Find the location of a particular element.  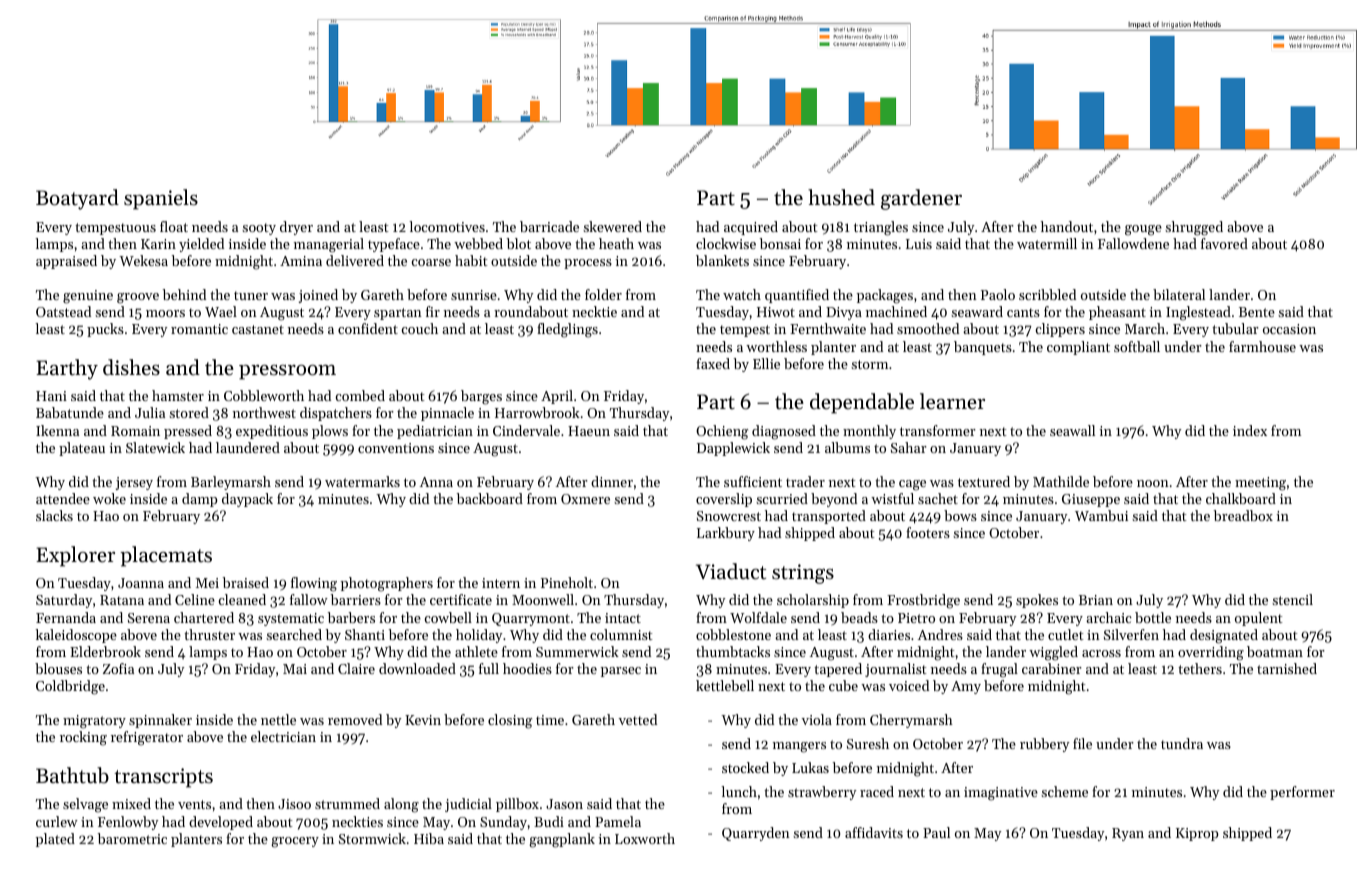

barricade is located at coordinates (549, 226).
